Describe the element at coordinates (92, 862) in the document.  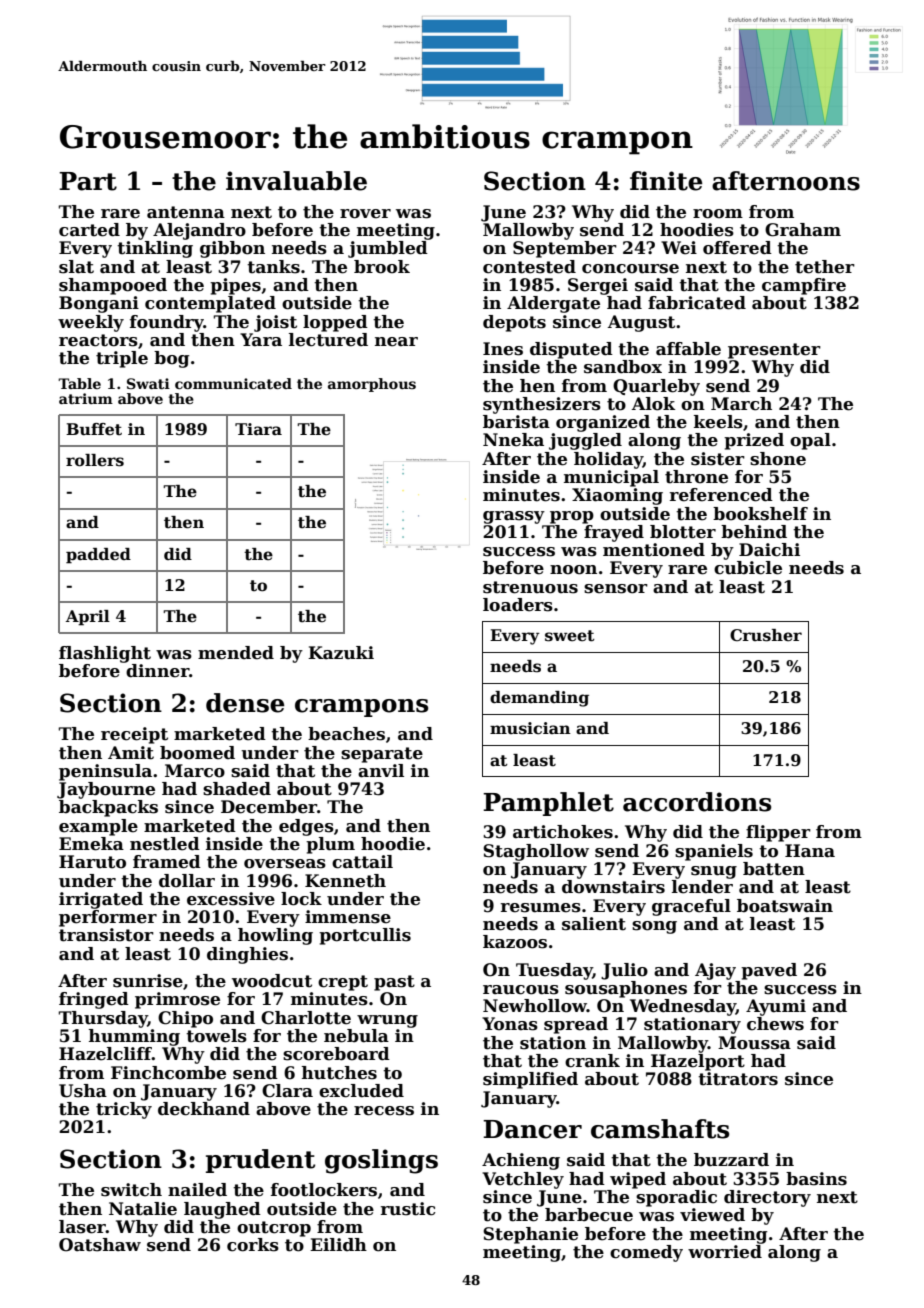
I see `Haruto` at that location.
